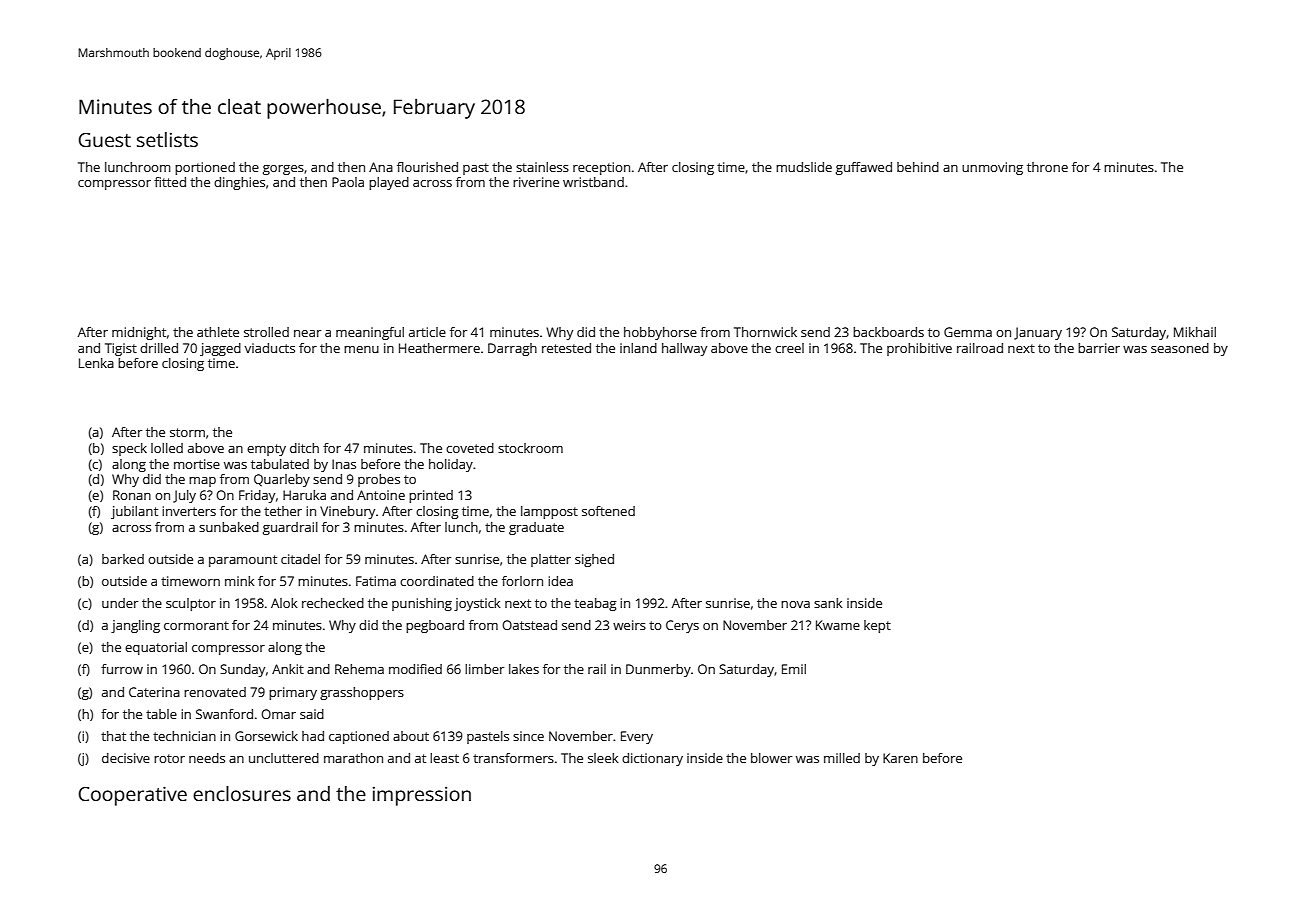  Describe the element at coordinates (593, 182) in the screenshot. I see `wristband` at that location.
